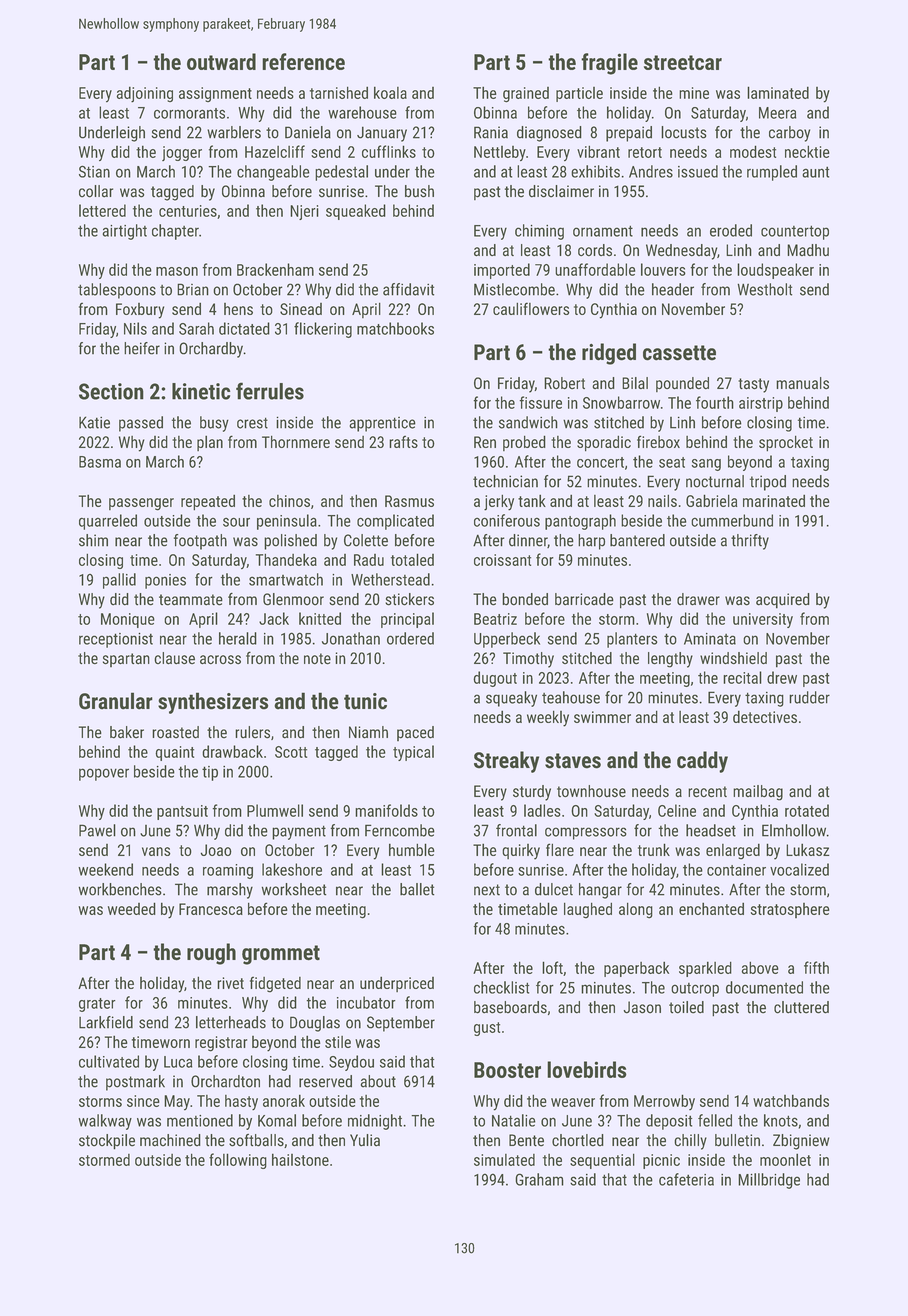 Image resolution: width=908 pixels, height=1316 pixels. What do you see at coordinates (177, 1103) in the screenshot?
I see `May` at bounding box center [177, 1103].
